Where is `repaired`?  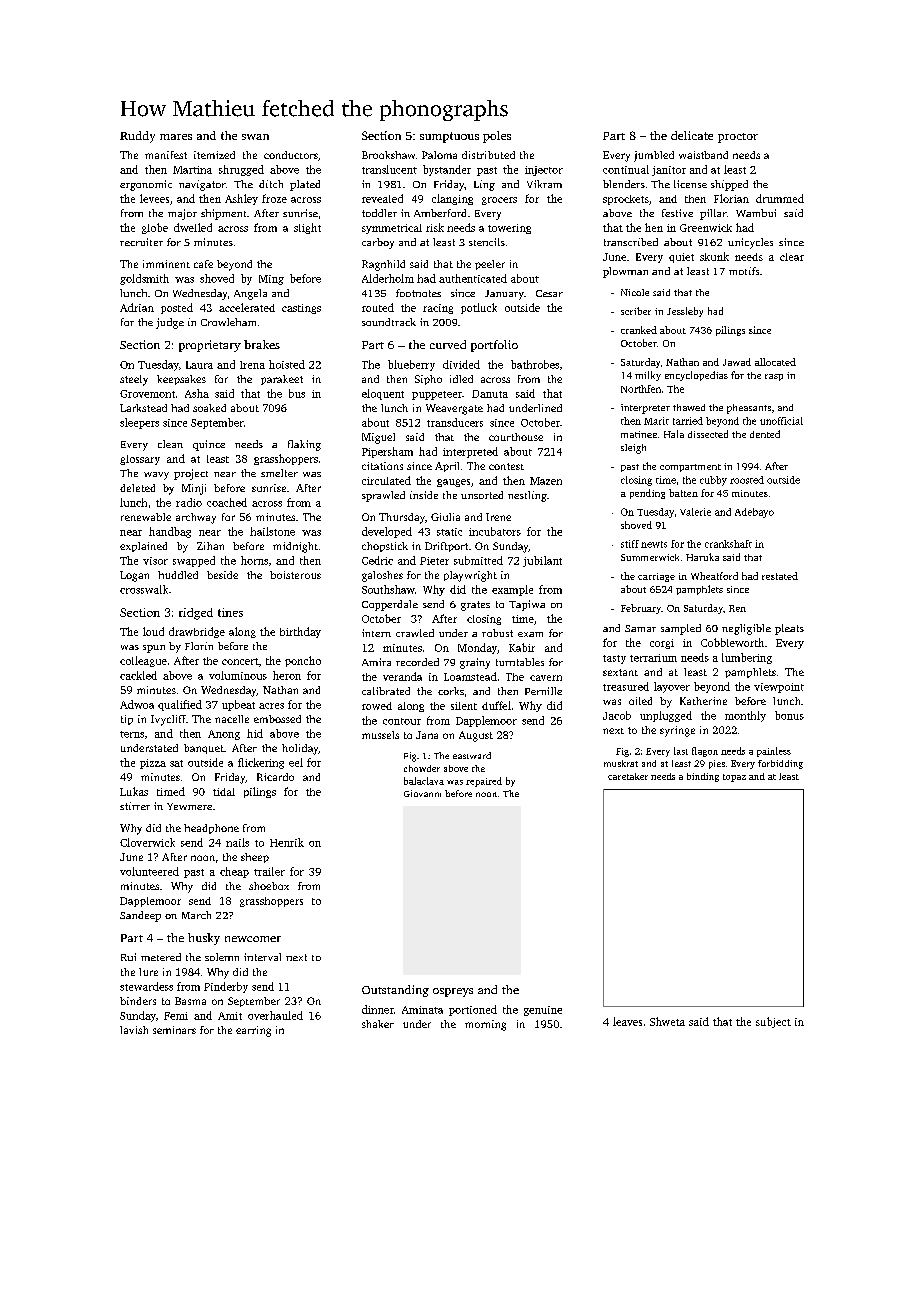
repaired is located at coordinates (484, 782).
